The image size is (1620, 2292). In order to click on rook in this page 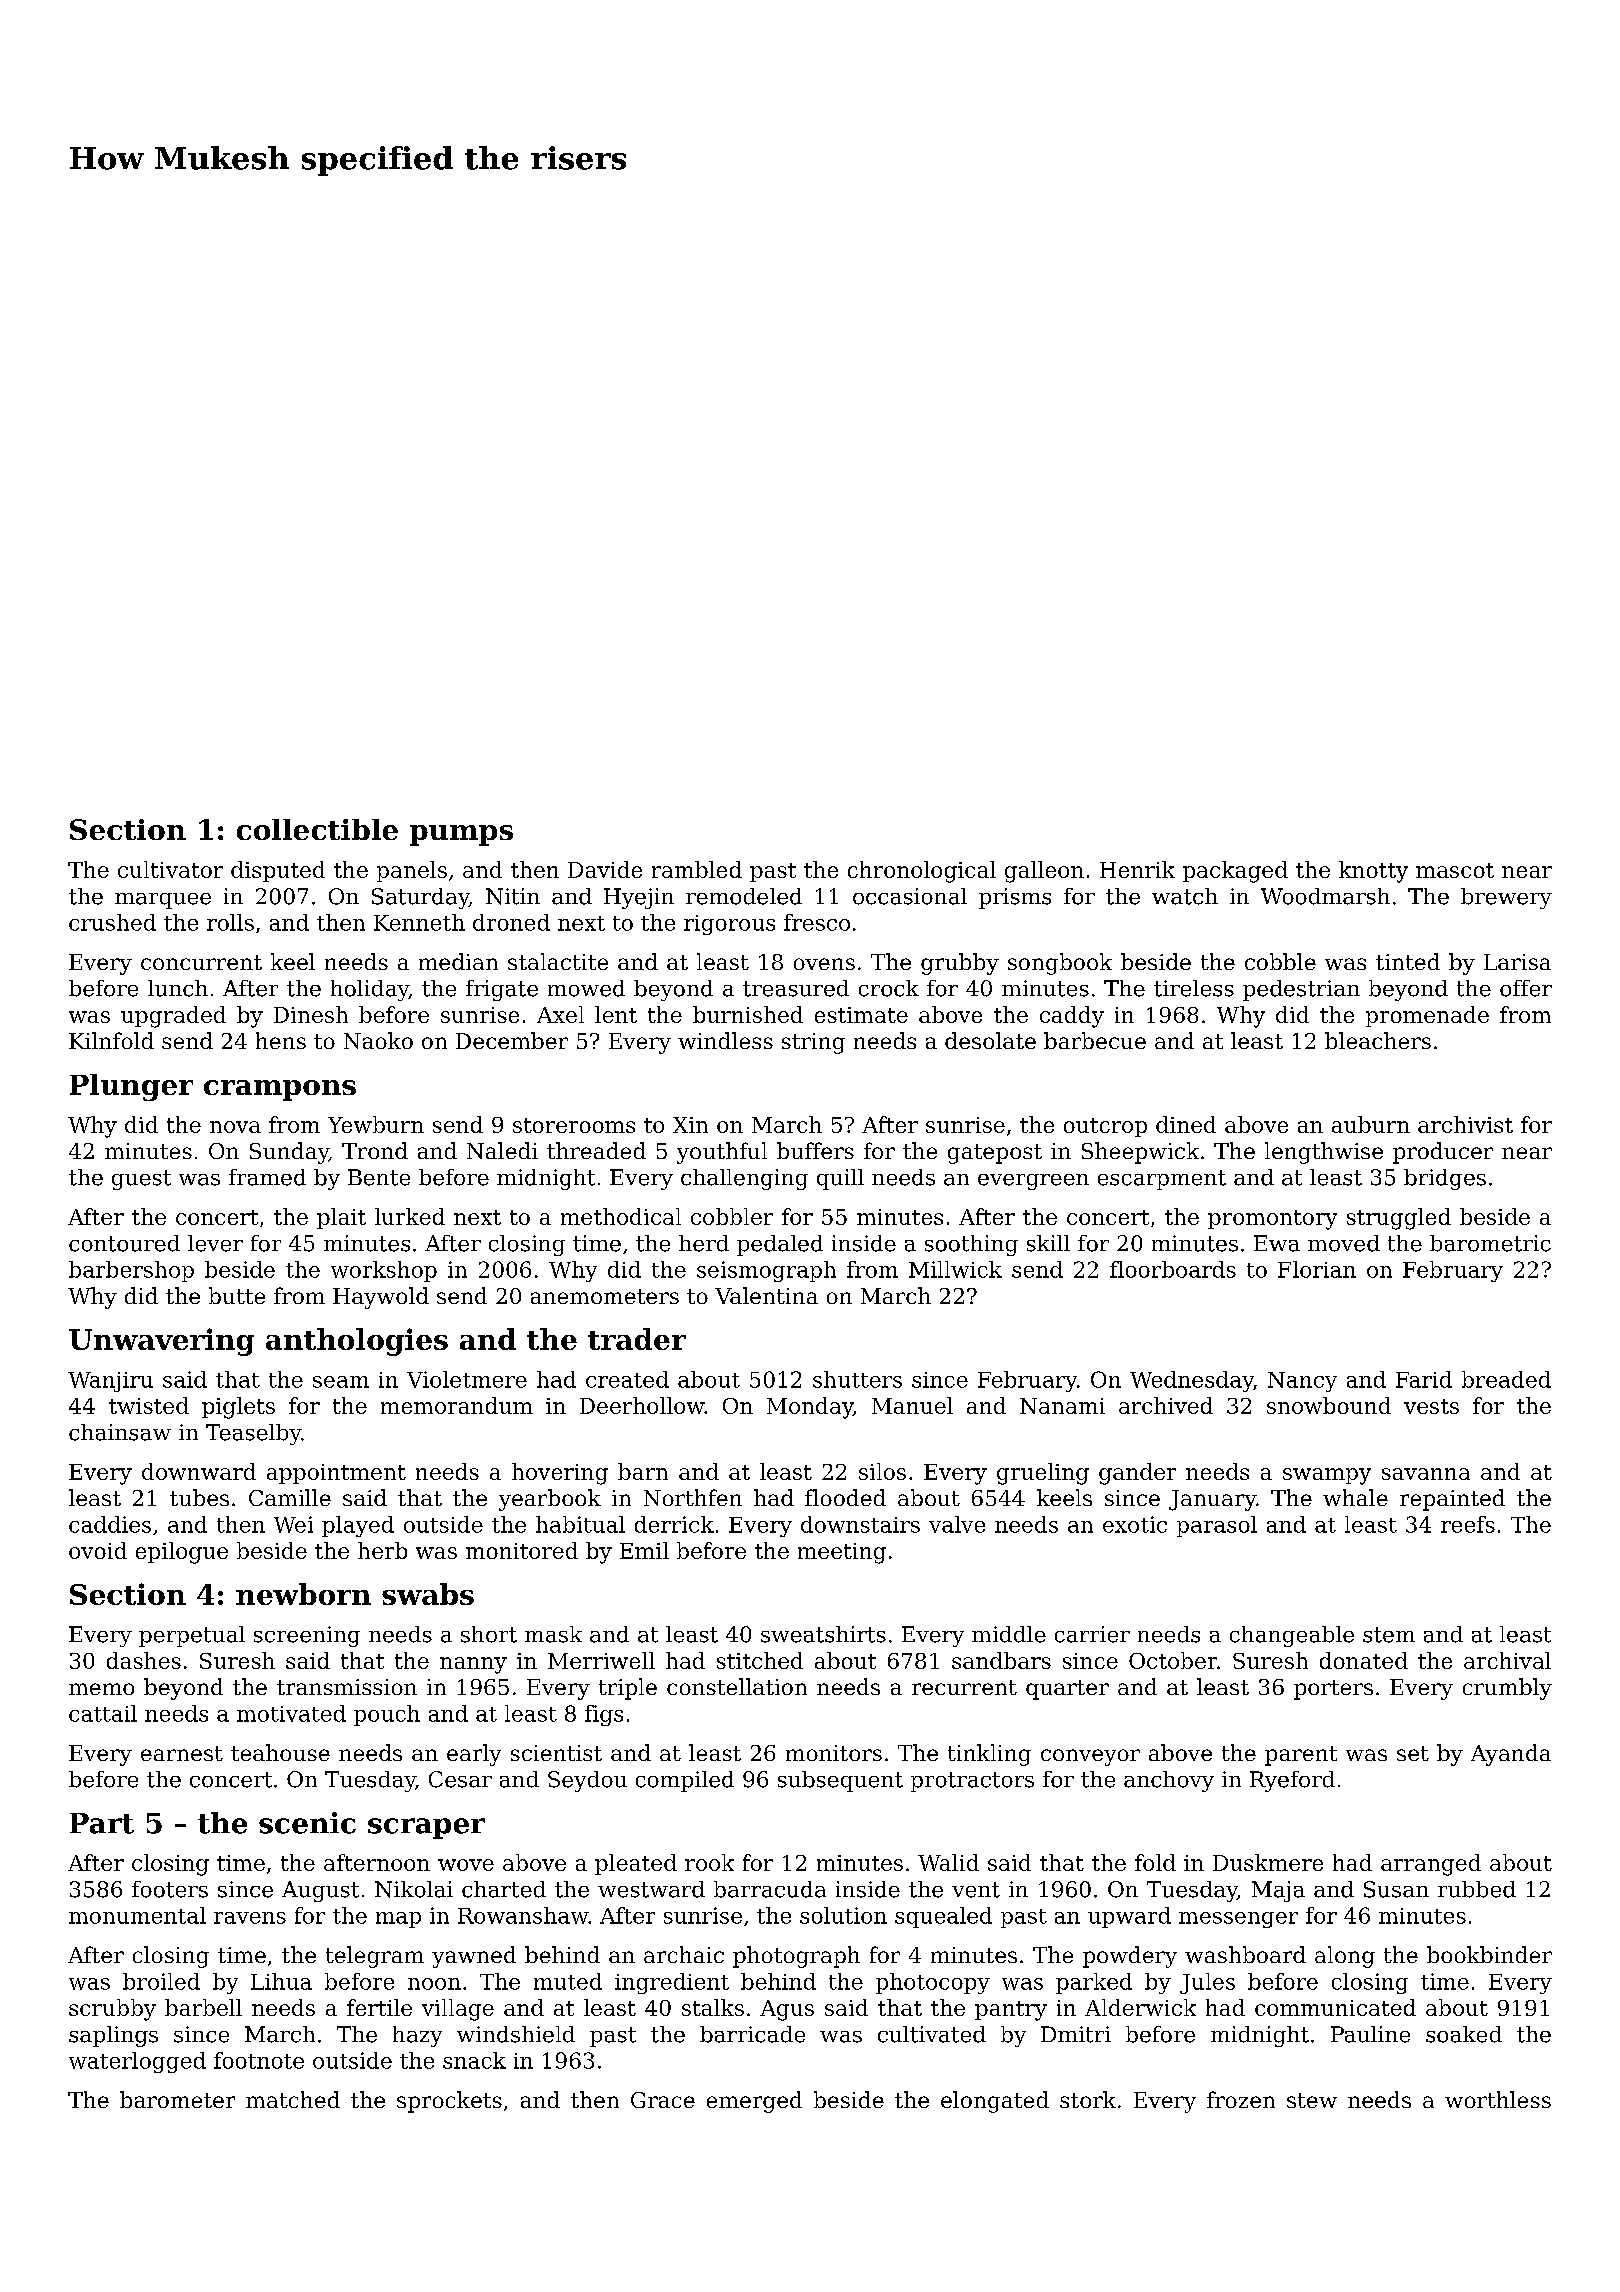, I will do `click(709, 1862)`.
